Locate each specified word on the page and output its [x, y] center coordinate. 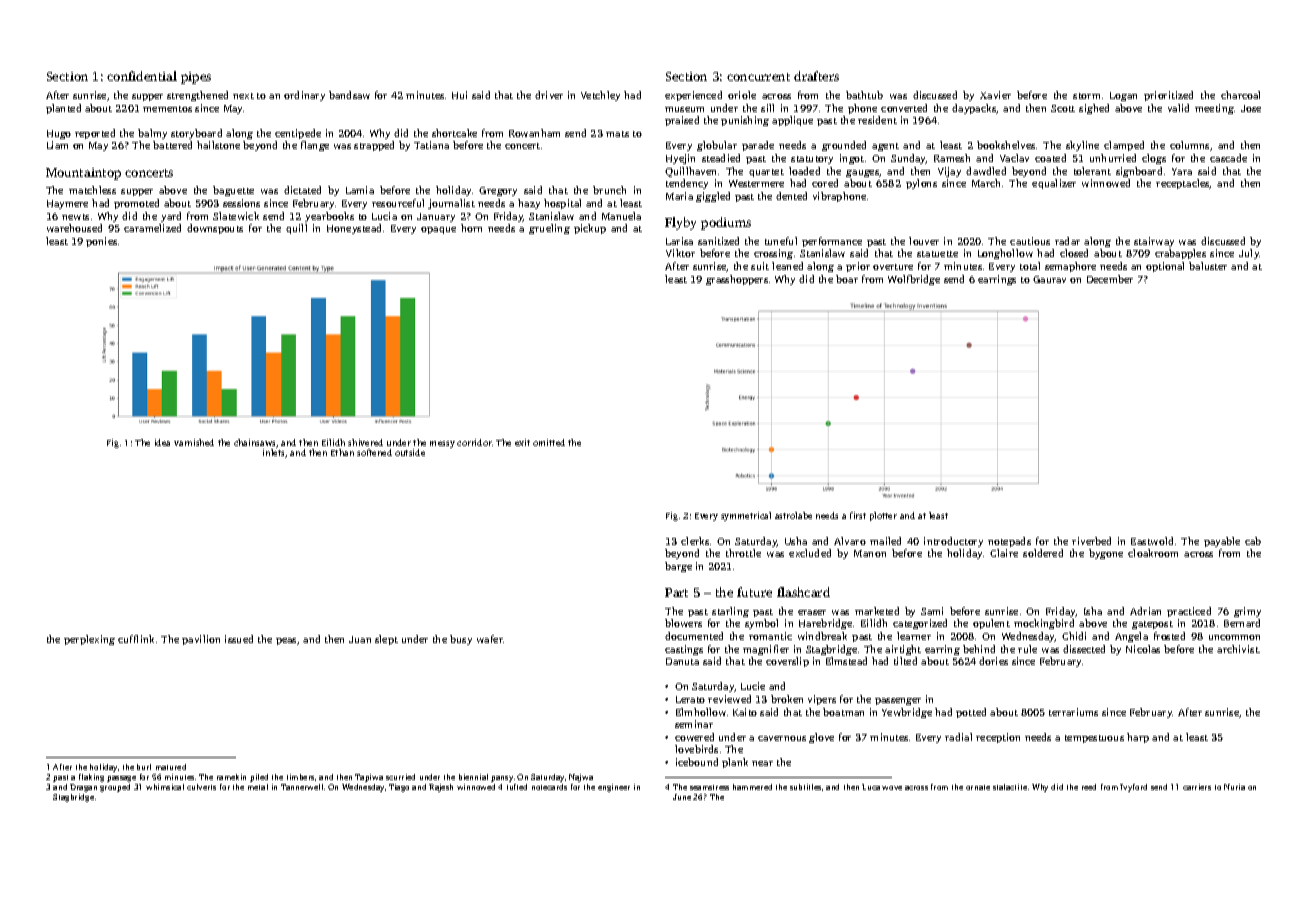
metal [258, 787]
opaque [438, 230]
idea [162, 442]
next [243, 96]
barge [678, 567]
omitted [549, 442]
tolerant [1092, 171]
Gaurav [1049, 279]
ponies [101, 242]
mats [617, 134]
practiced [1189, 612]
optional [1165, 267]
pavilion [201, 640]
